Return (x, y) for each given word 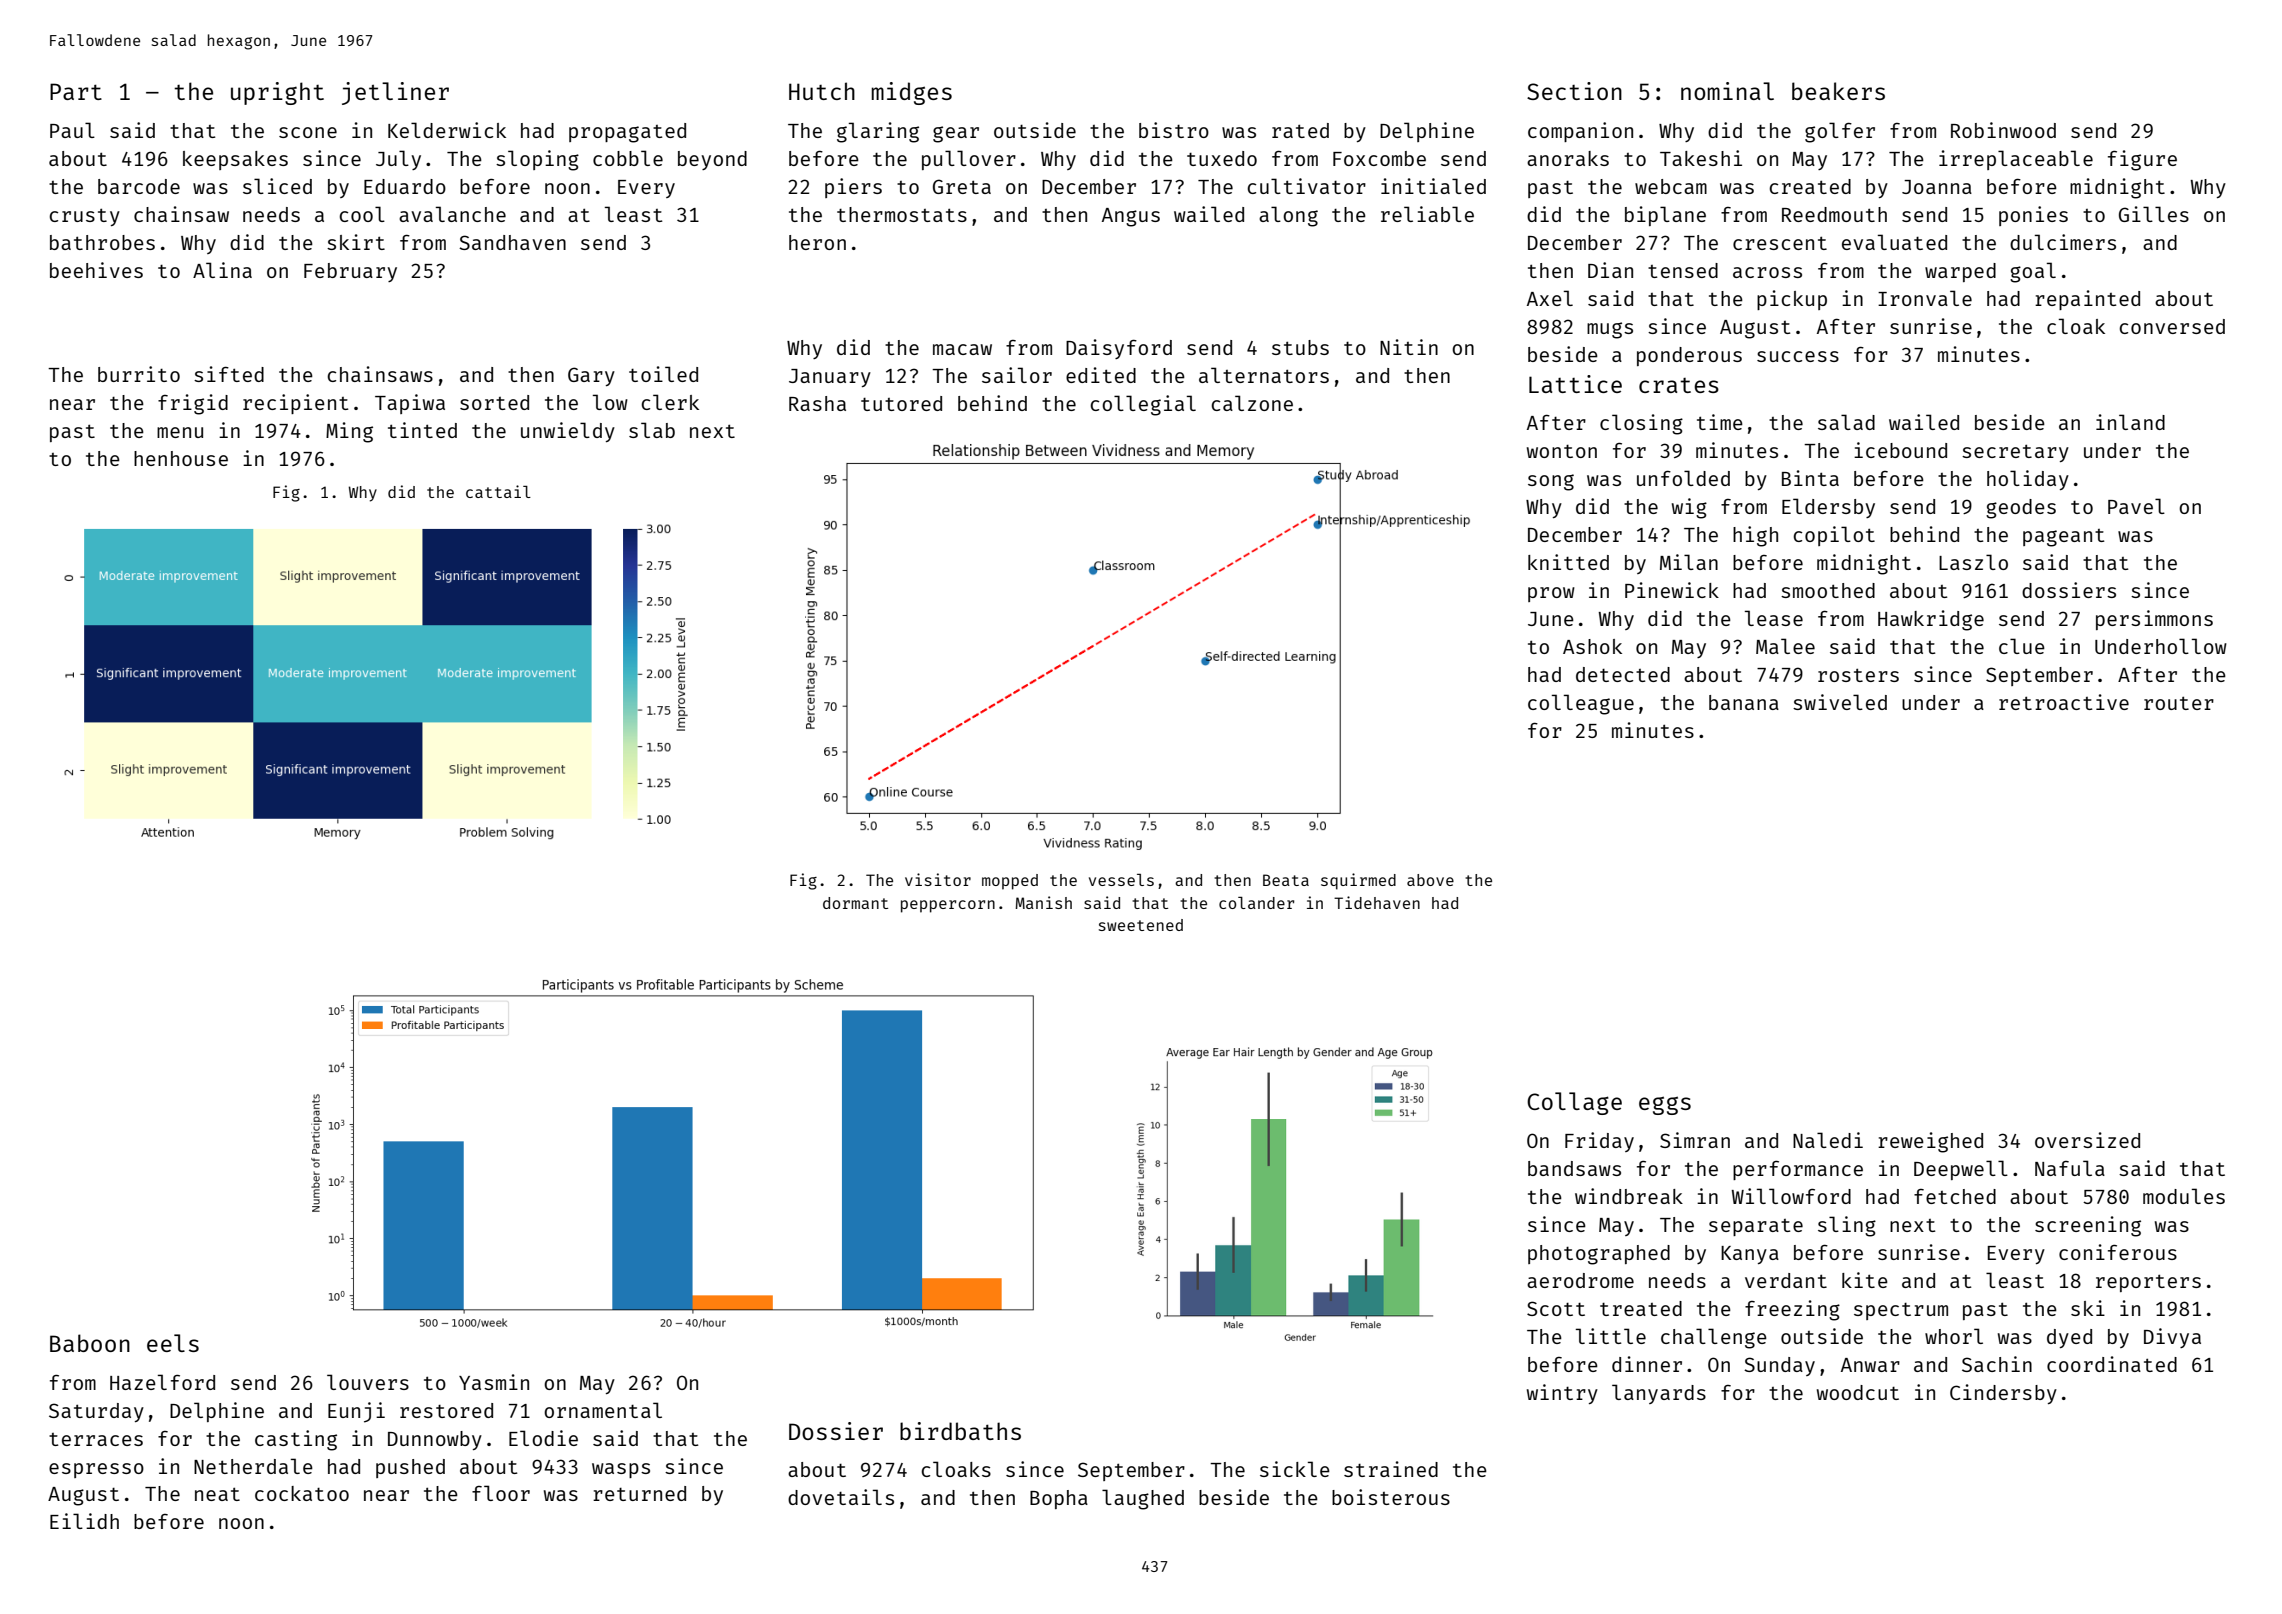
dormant (855, 903)
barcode (139, 186)
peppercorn (948, 906)
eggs (1665, 1105)
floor (501, 1493)
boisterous (1391, 1497)
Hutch (822, 91)
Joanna (1937, 187)
